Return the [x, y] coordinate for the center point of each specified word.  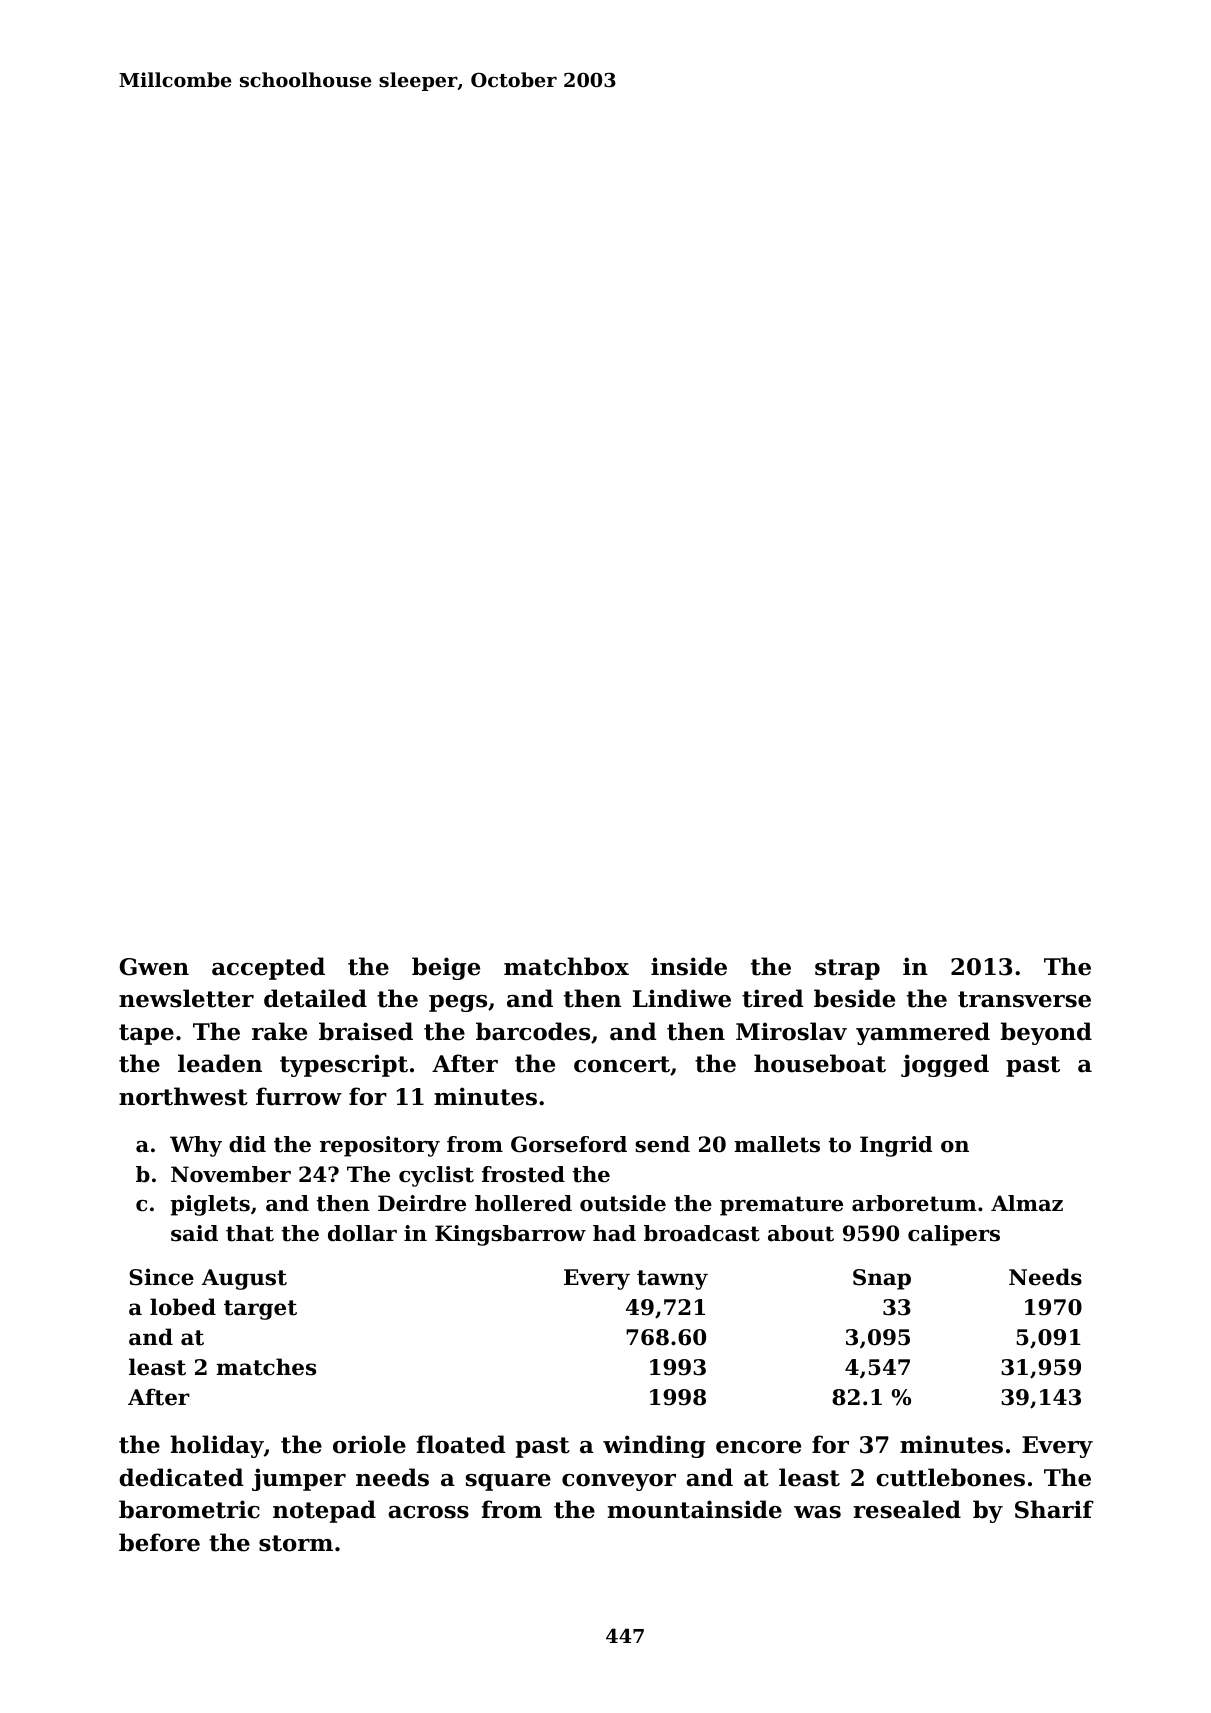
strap [847, 969]
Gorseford [569, 1144]
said [194, 1233]
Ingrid [896, 1146]
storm [296, 1543]
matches [266, 1367]
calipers [954, 1235]
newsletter [186, 998]
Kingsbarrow [510, 1235]
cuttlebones [950, 1477]
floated [460, 1444]
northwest [183, 1096]
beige [446, 968]
